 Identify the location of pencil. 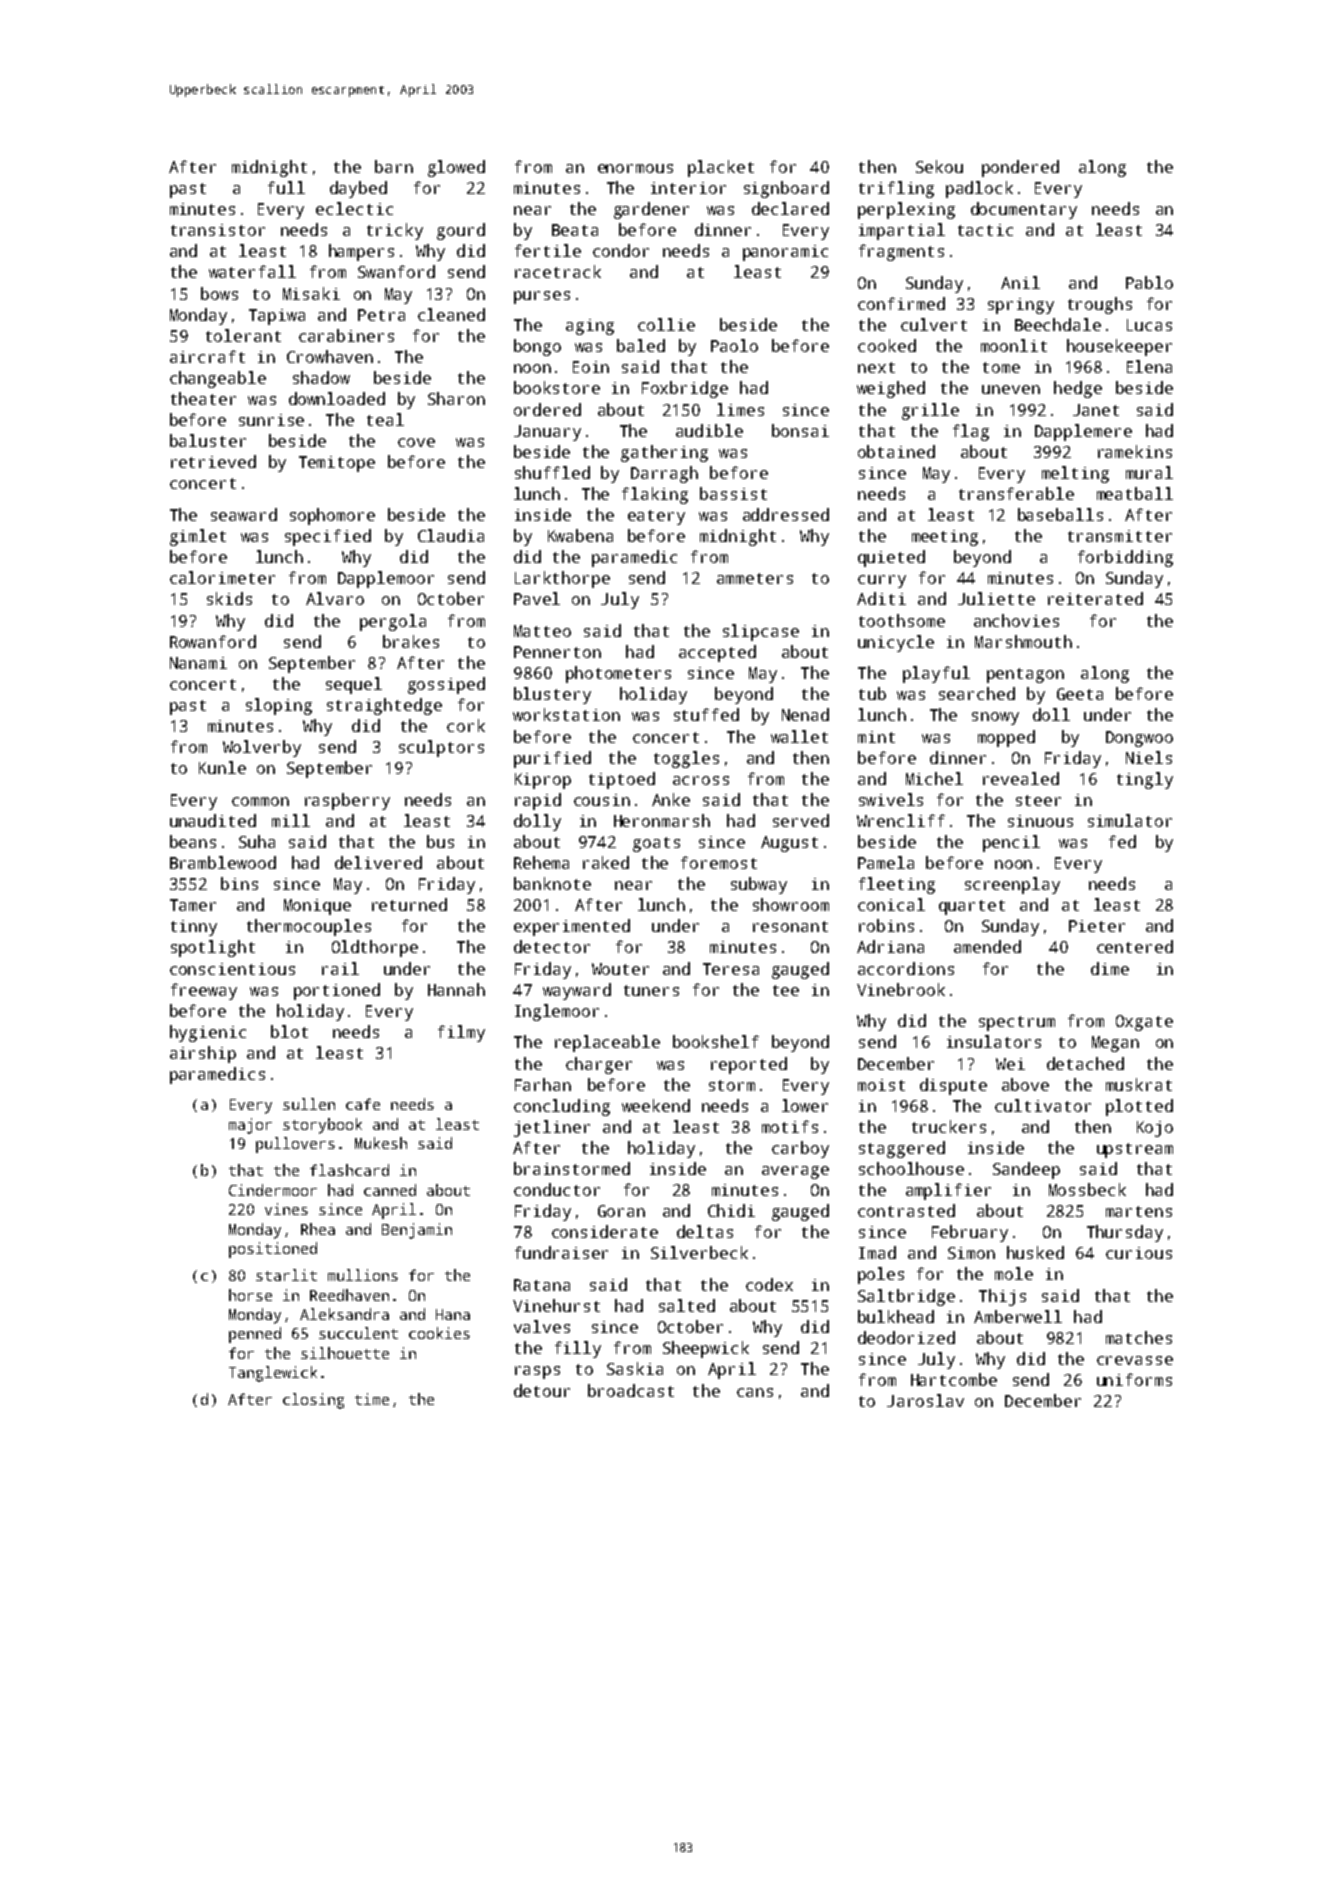
(1011, 843).
